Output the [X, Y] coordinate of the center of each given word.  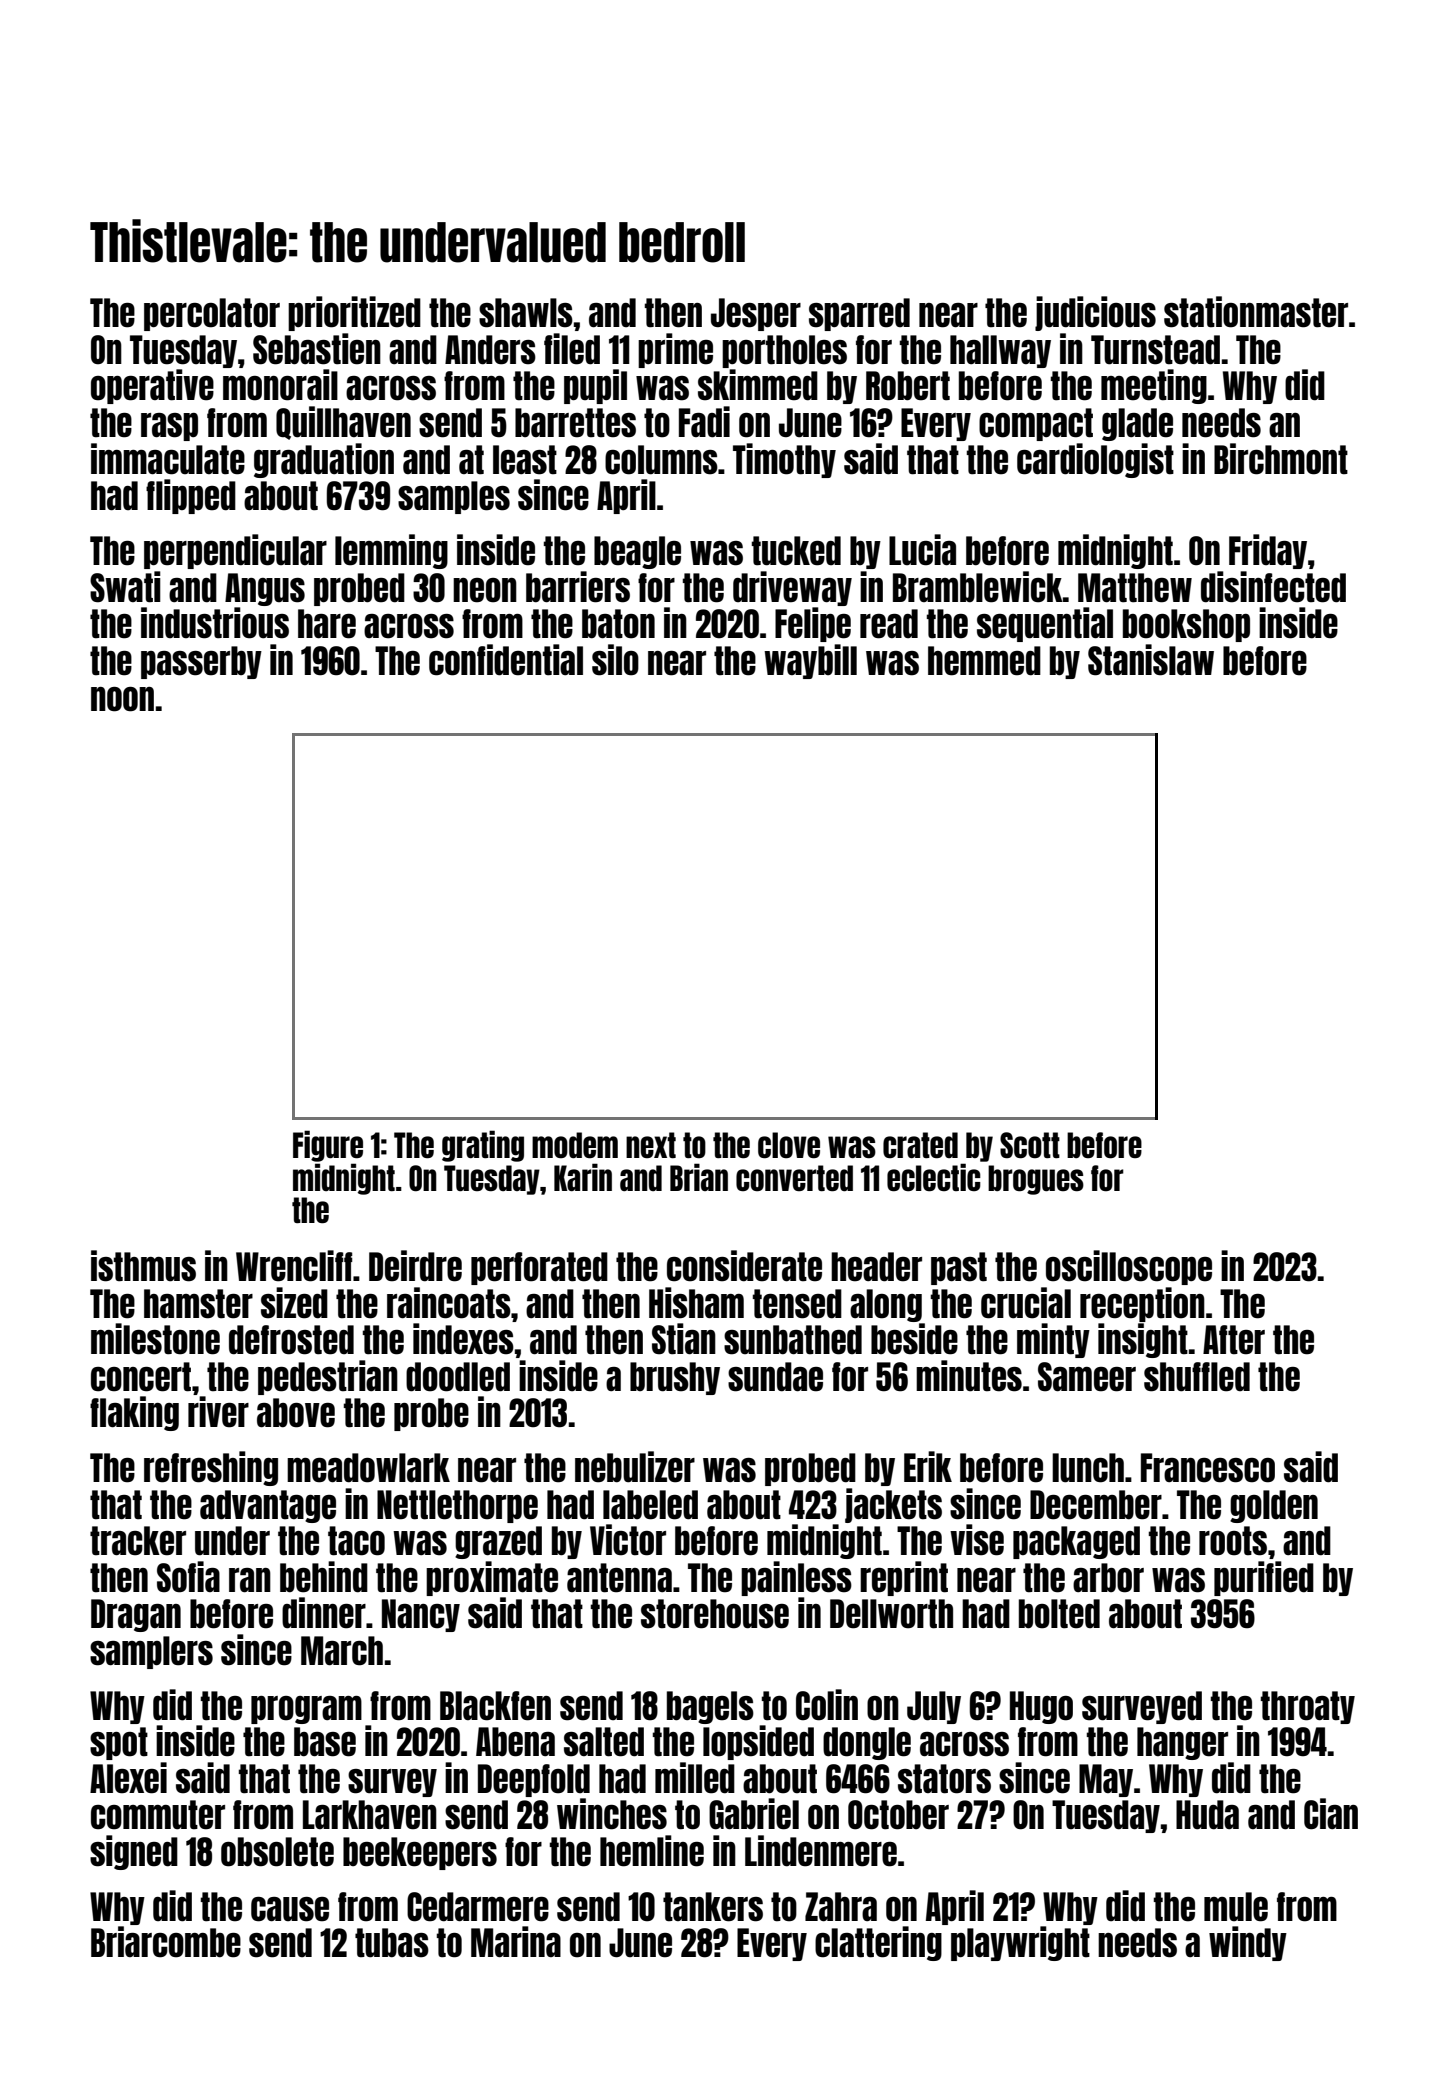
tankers [713, 1907]
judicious [1095, 313]
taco [356, 1541]
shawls [526, 313]
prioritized [354, 313]
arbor [1108, 1578]
